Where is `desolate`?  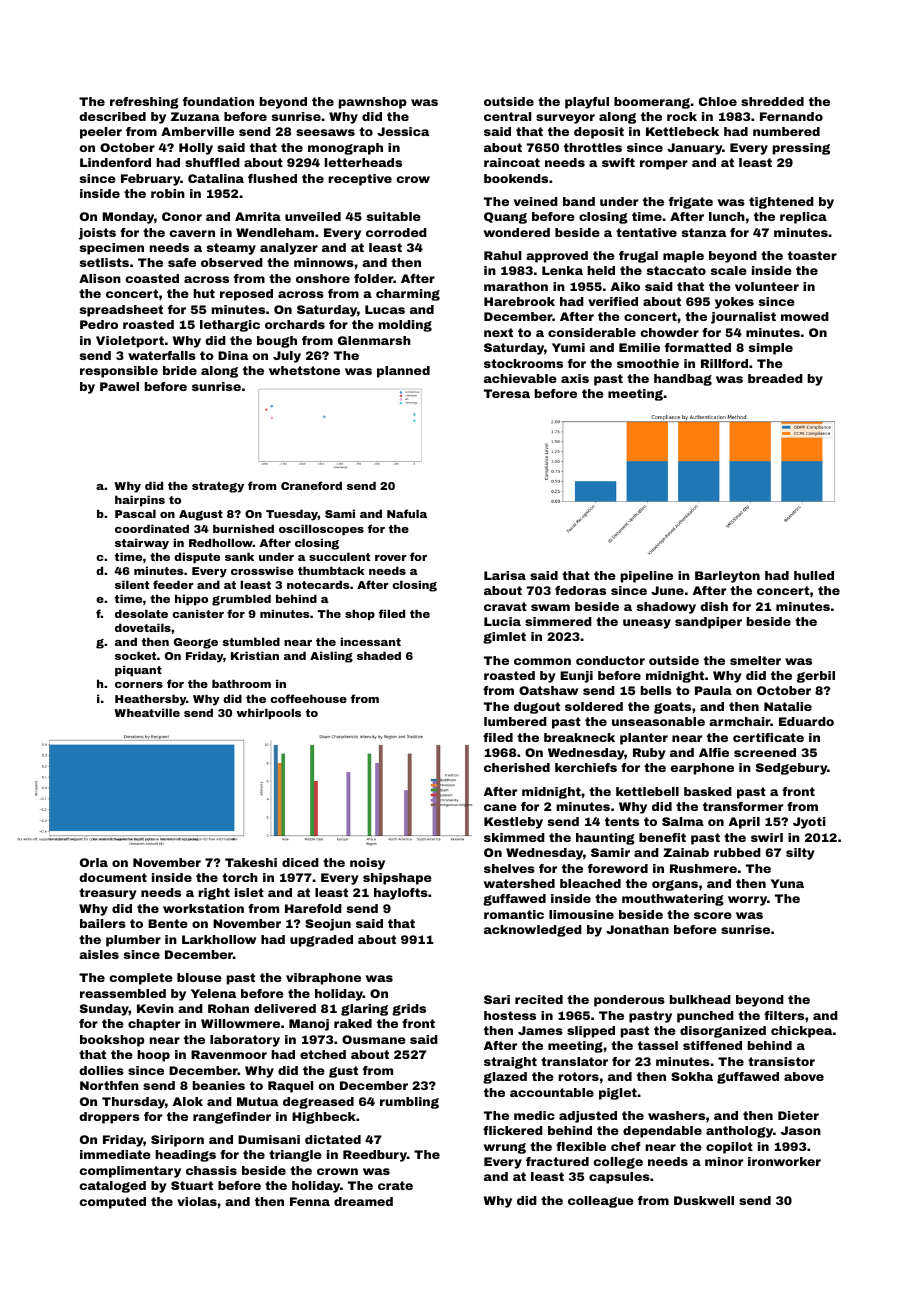 desolate is located at coordinates (141, 613).
